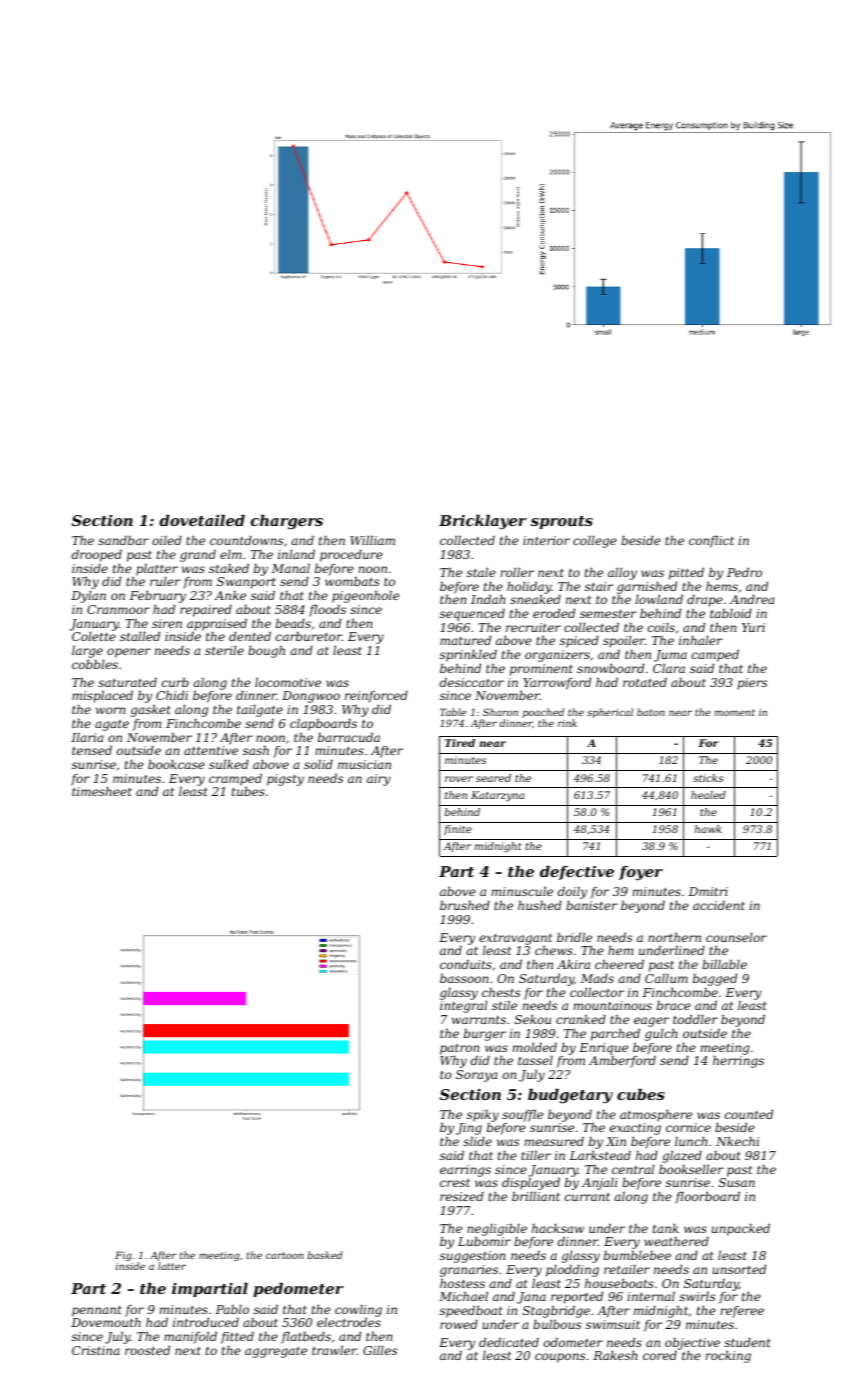  What do you see at coordinates (466, 964) in the image?
I see `conduits` at bounding box center [466, 964].
